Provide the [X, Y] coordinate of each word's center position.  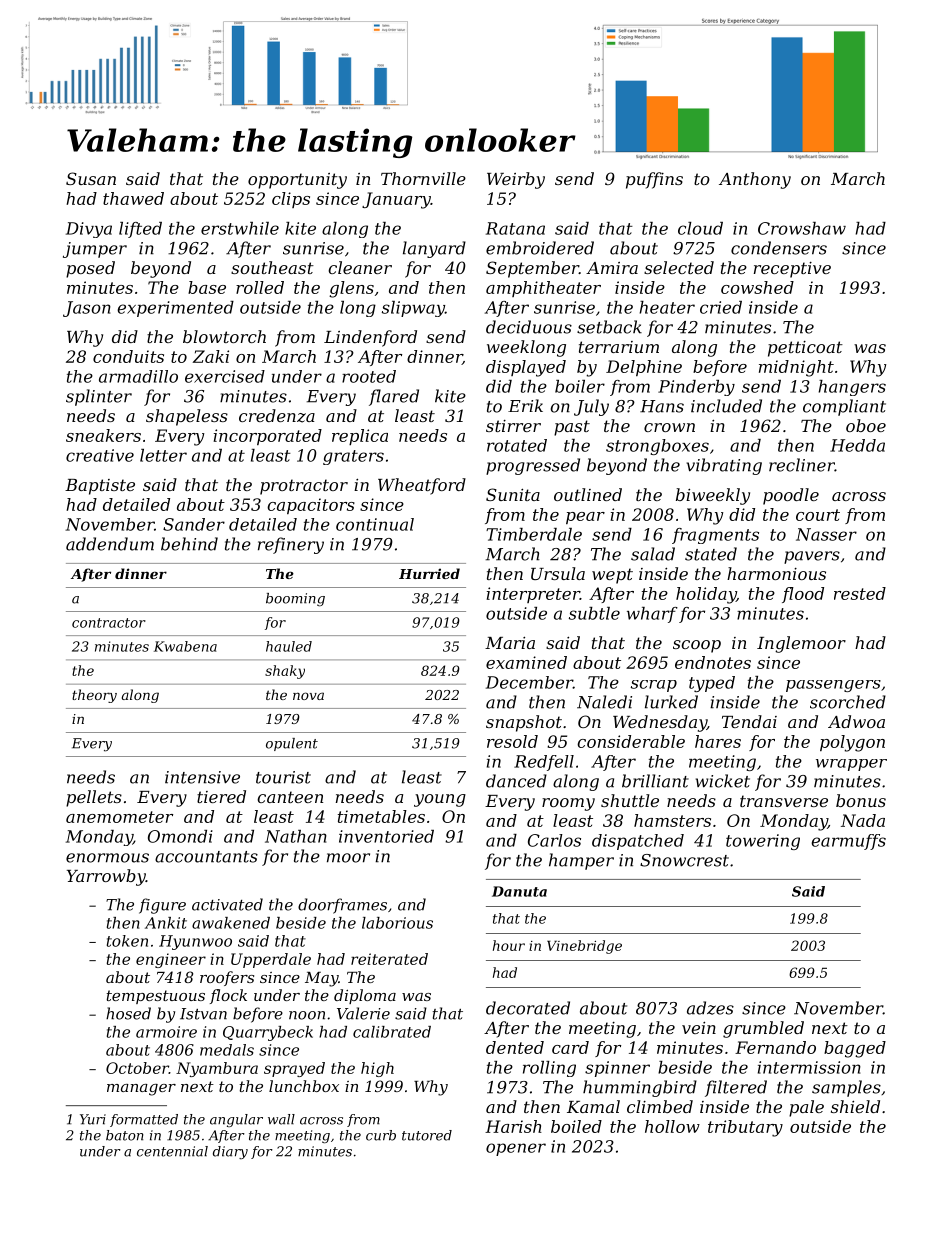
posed [90, 269]
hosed [128, 1013]
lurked [671, 702]
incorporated [267, 437]
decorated [528, 1008]
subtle [594, 613]
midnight [796, 368]
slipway [413, 309]
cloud [700, 228]
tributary [745, 1128]
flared [394, 397]
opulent [292, 744]
